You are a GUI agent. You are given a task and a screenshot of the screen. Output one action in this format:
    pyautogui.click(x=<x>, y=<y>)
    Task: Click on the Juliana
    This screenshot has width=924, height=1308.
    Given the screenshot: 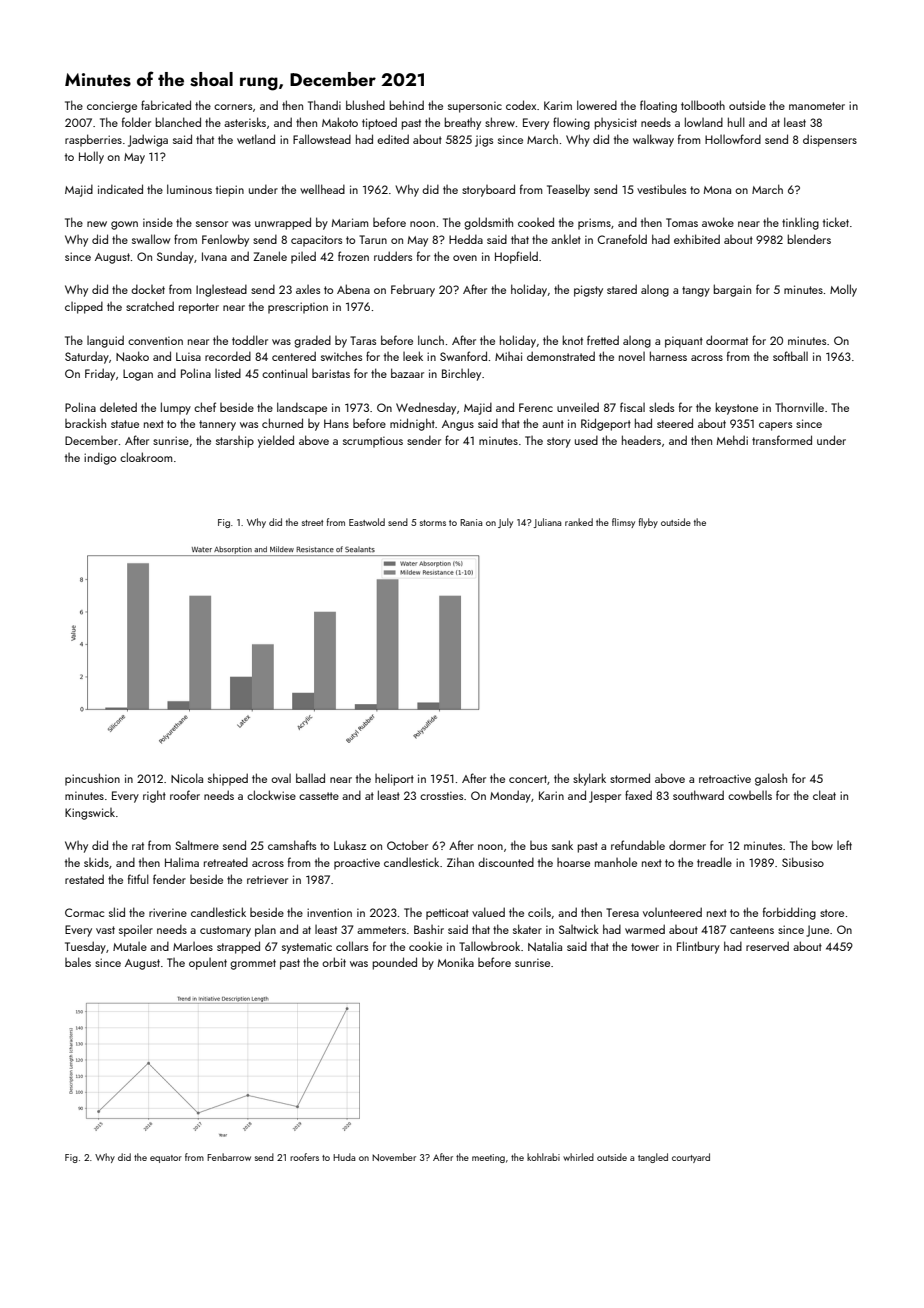 What is the action you would take?
    pyautogui.click(x=547, y=523)
